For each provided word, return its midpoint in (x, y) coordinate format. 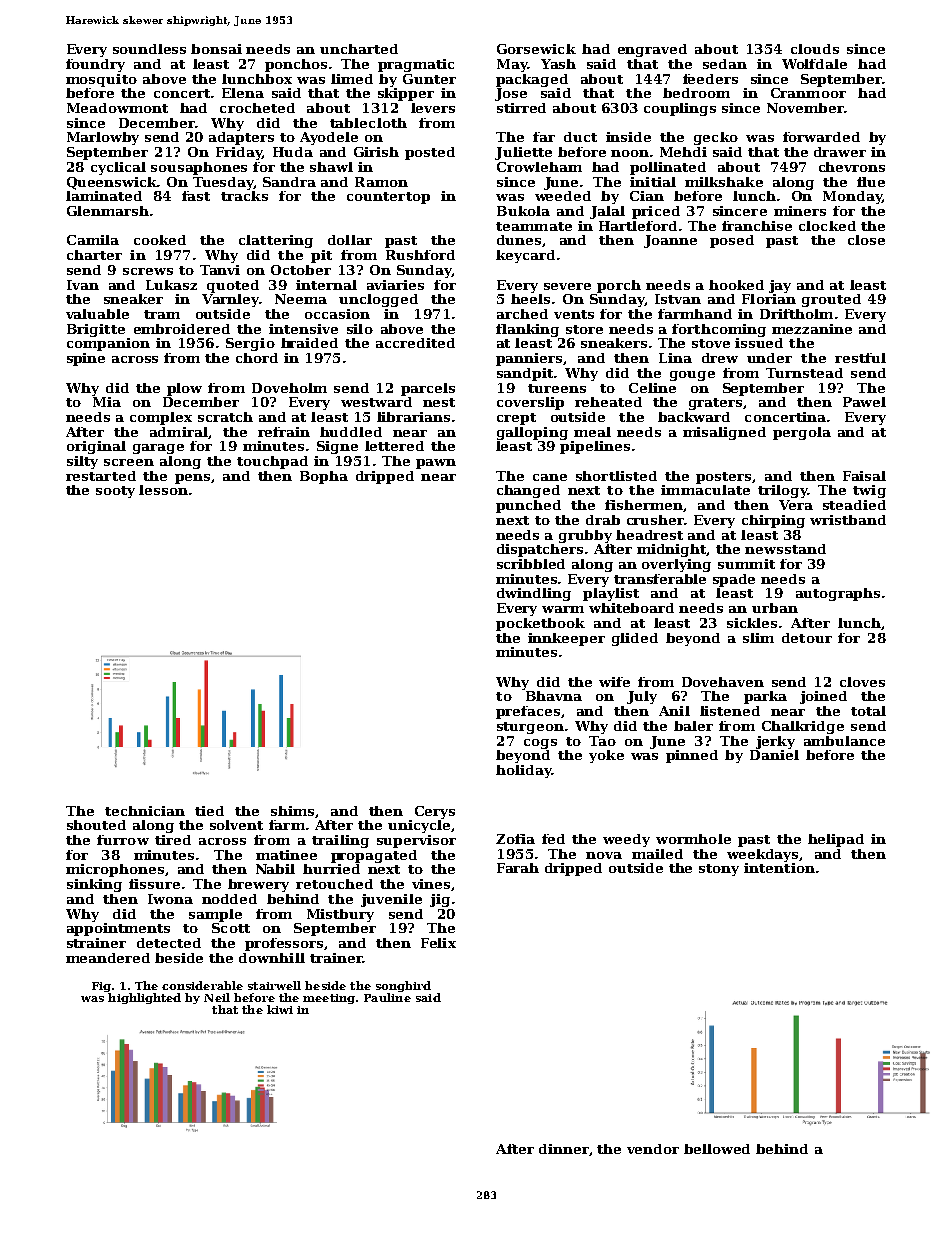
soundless (149, 49)
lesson (163, 490)
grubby (585, 536)
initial (653, 182)
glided (635, 639)
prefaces (528, 712)
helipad (836, 840)
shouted (96, 825)
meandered (108, 958)
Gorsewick (536, 49)
